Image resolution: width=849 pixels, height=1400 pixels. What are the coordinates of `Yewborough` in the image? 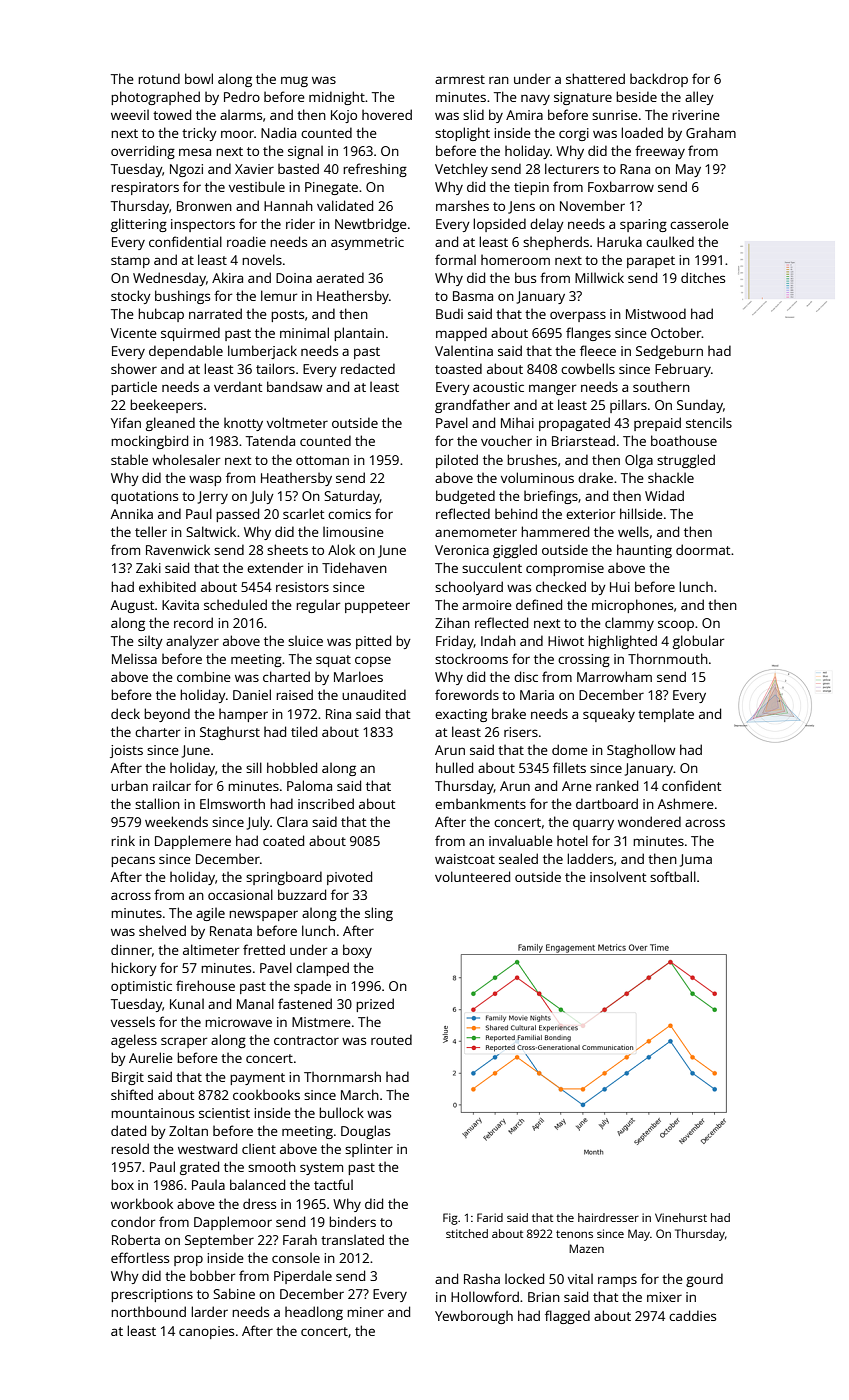 It's located at (474, 1317).
